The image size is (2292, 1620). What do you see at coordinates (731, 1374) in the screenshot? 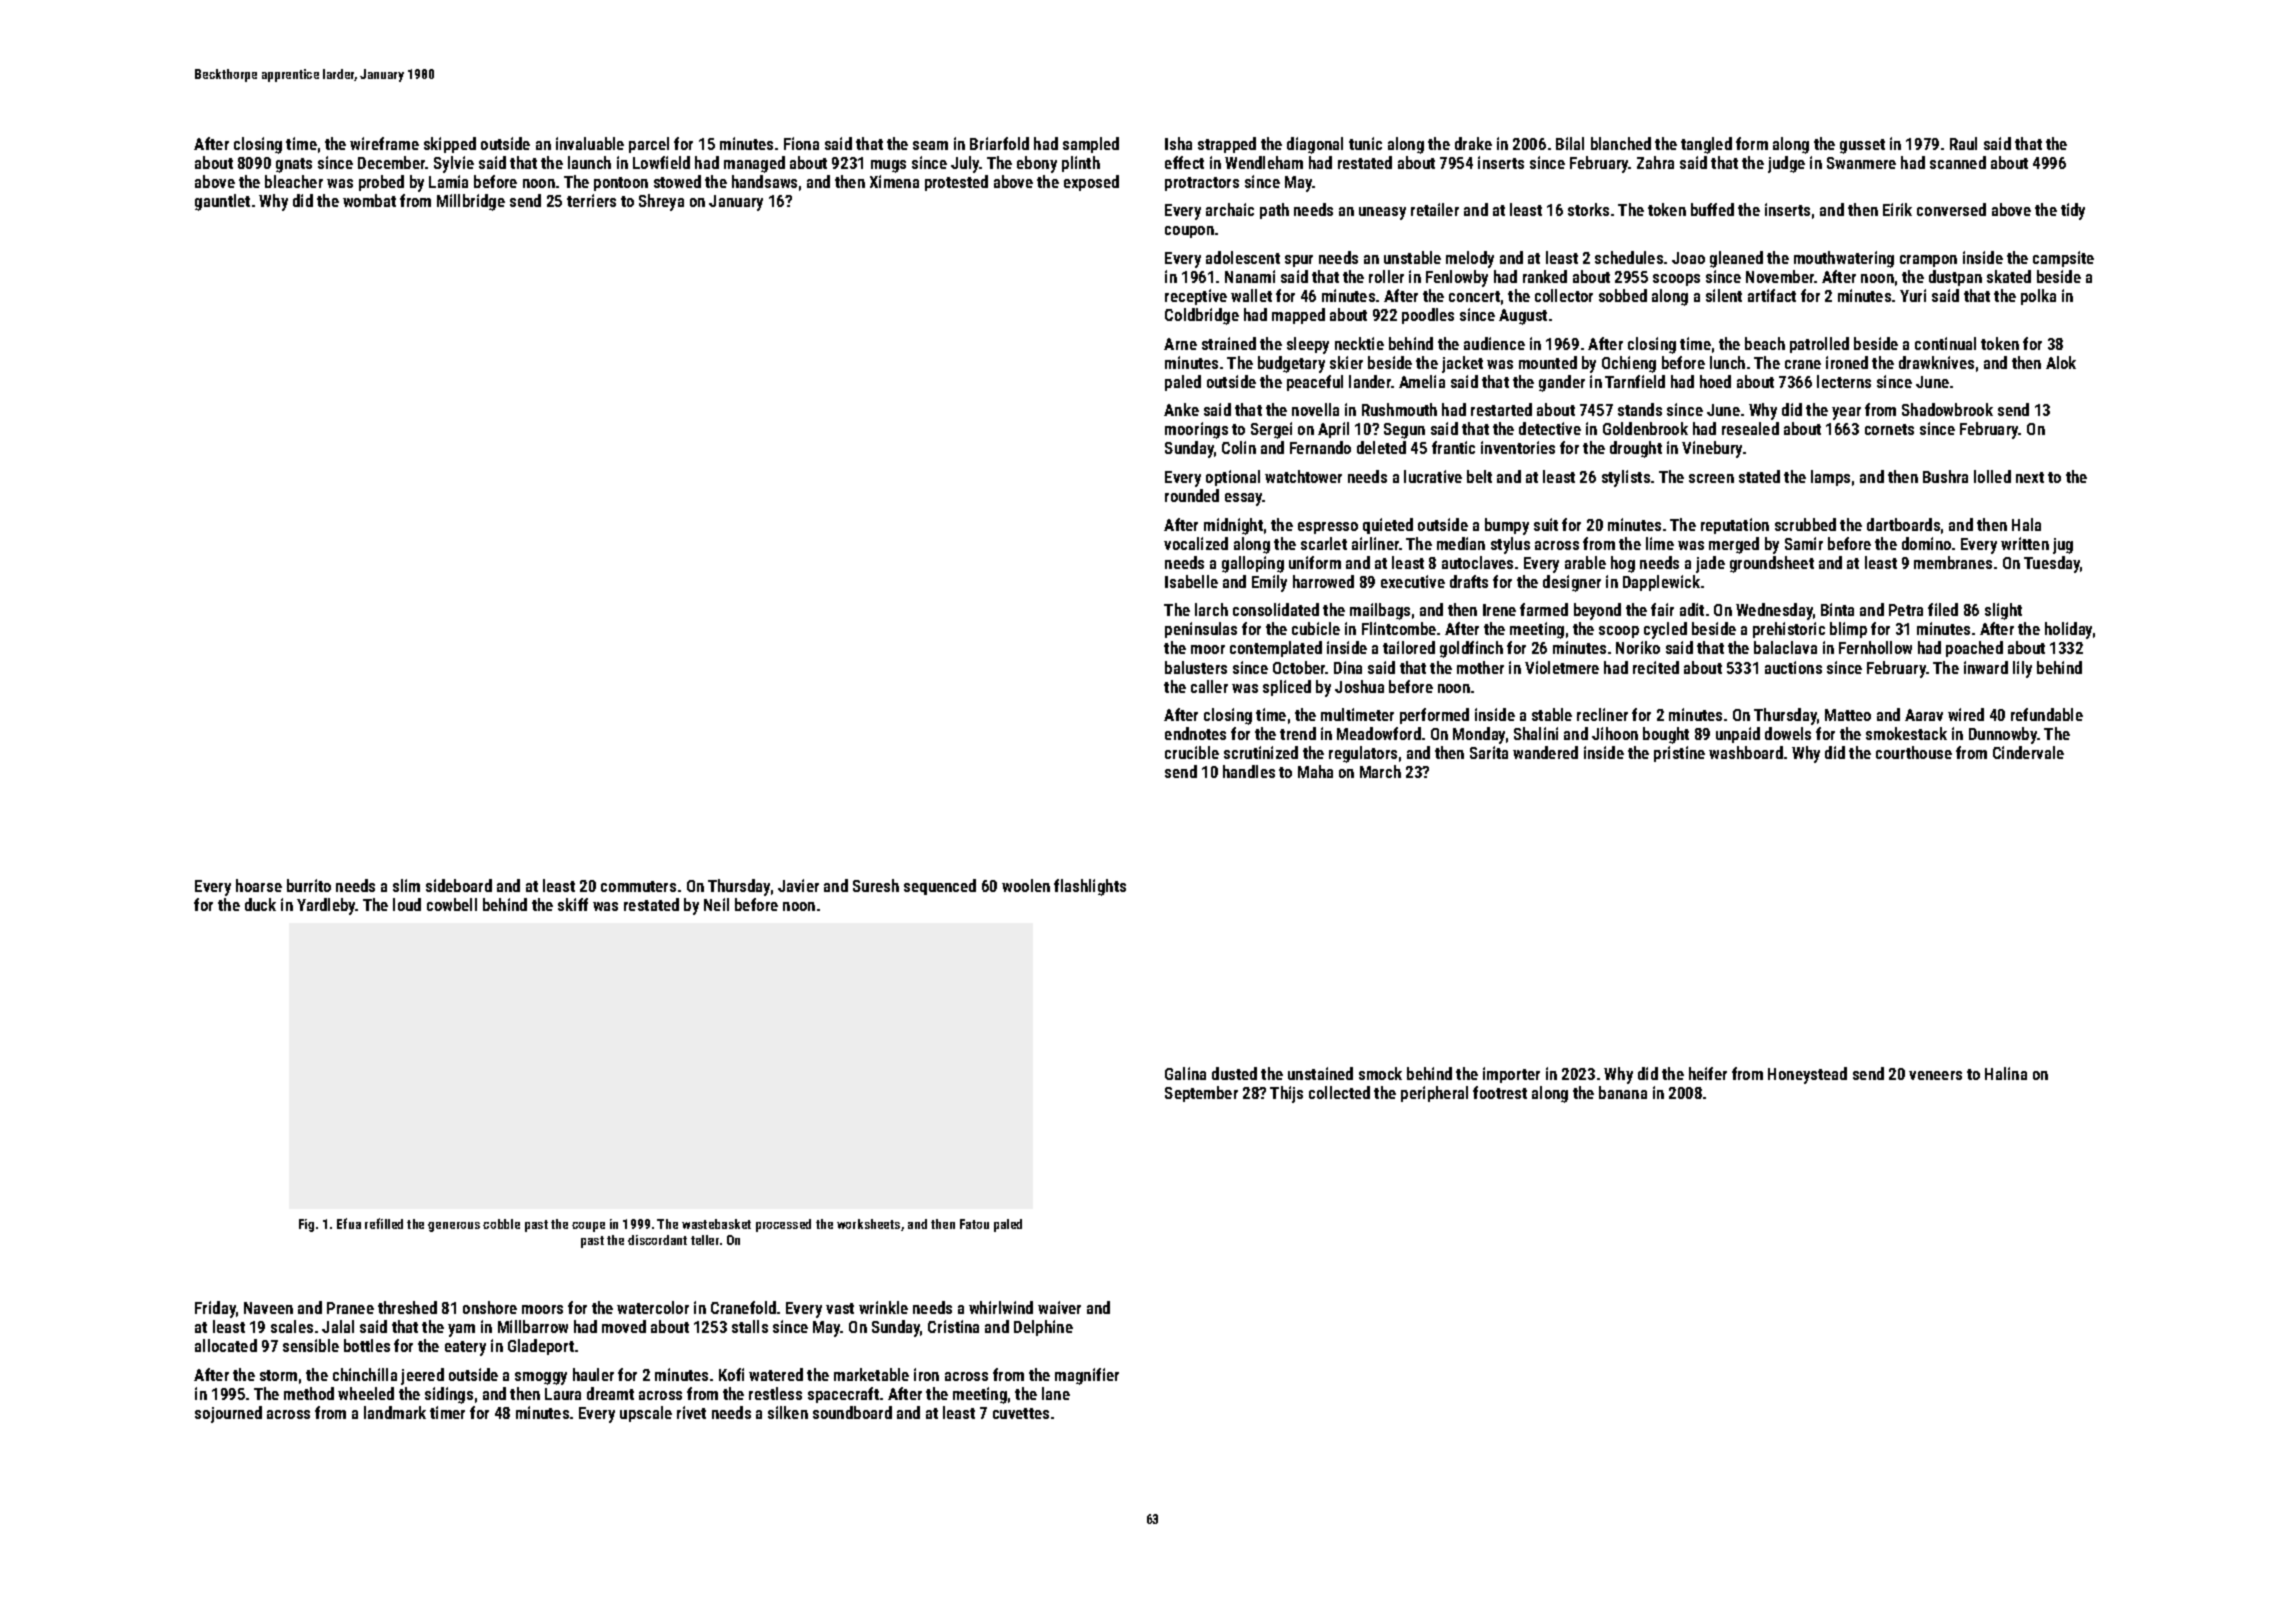
I see `Kofi` at bounding box center [731, 1374].
